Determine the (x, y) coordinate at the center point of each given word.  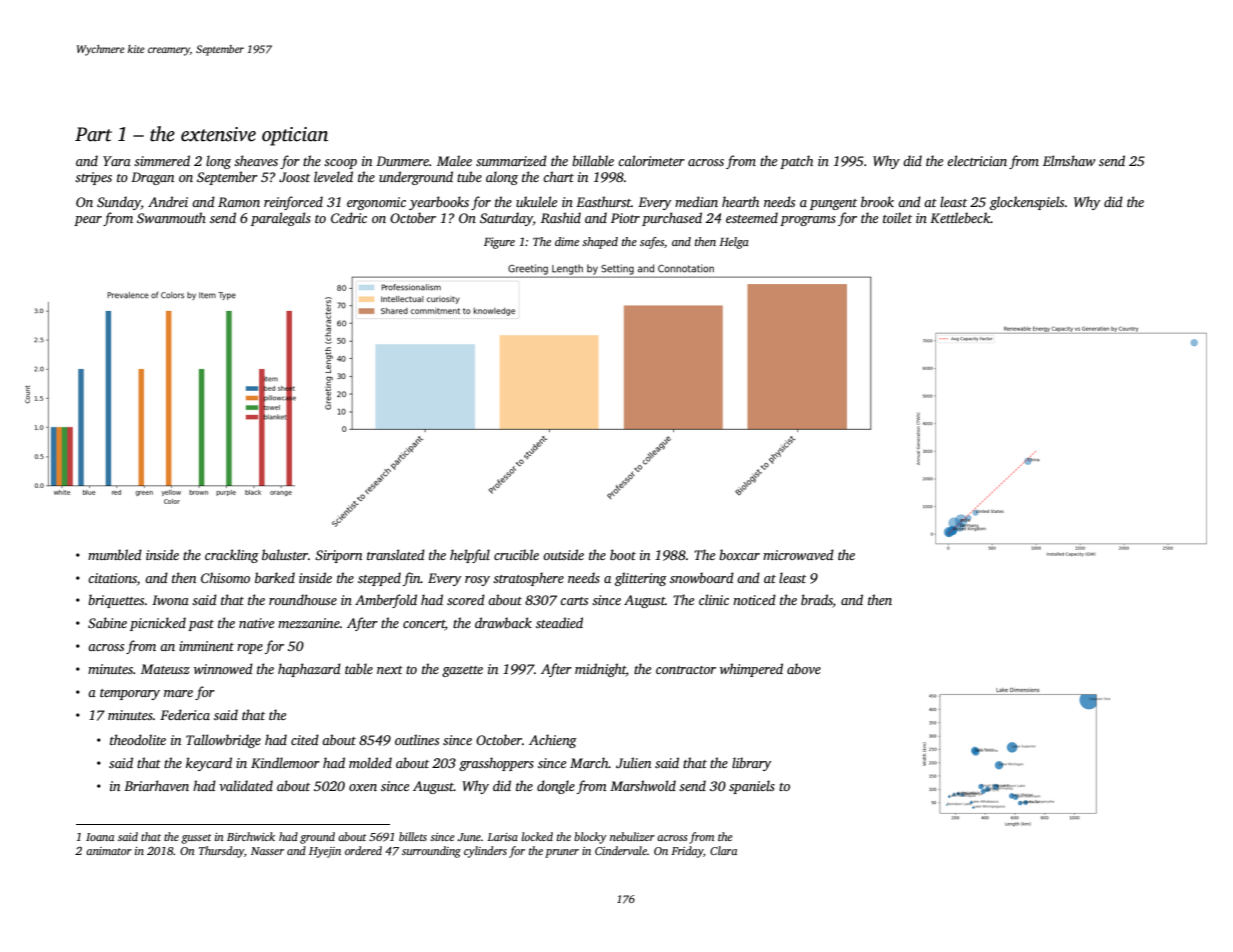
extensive (218, 134)
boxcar (739, 554)
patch (796, 162)
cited (305, 739)
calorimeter (651, 160)
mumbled (115, 554)
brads (817, 601)
